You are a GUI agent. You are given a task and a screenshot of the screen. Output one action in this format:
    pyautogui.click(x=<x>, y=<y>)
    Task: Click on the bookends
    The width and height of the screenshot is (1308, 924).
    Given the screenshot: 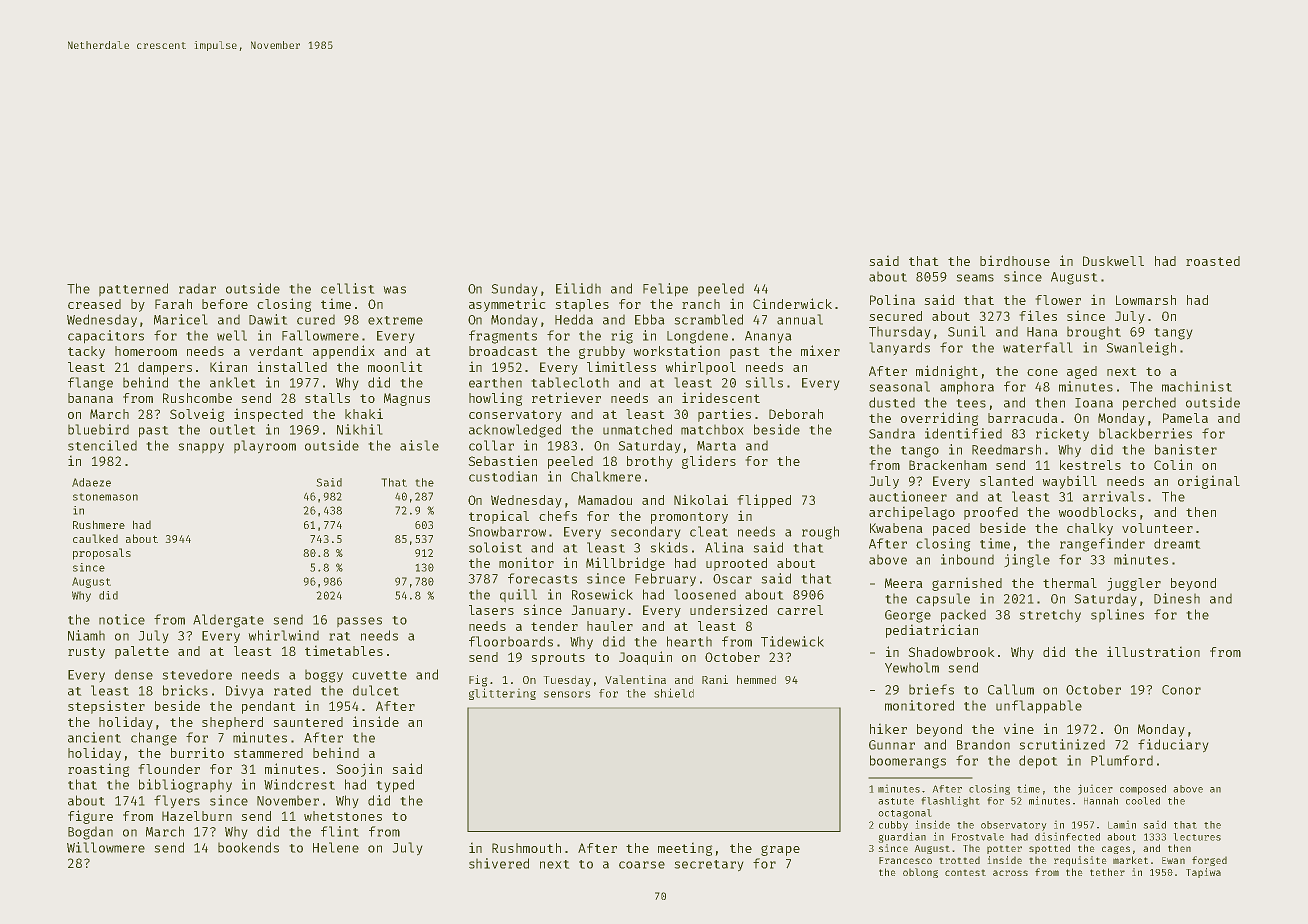 What is the action you would take?
    pyautogui.click(x=248, y=847)
